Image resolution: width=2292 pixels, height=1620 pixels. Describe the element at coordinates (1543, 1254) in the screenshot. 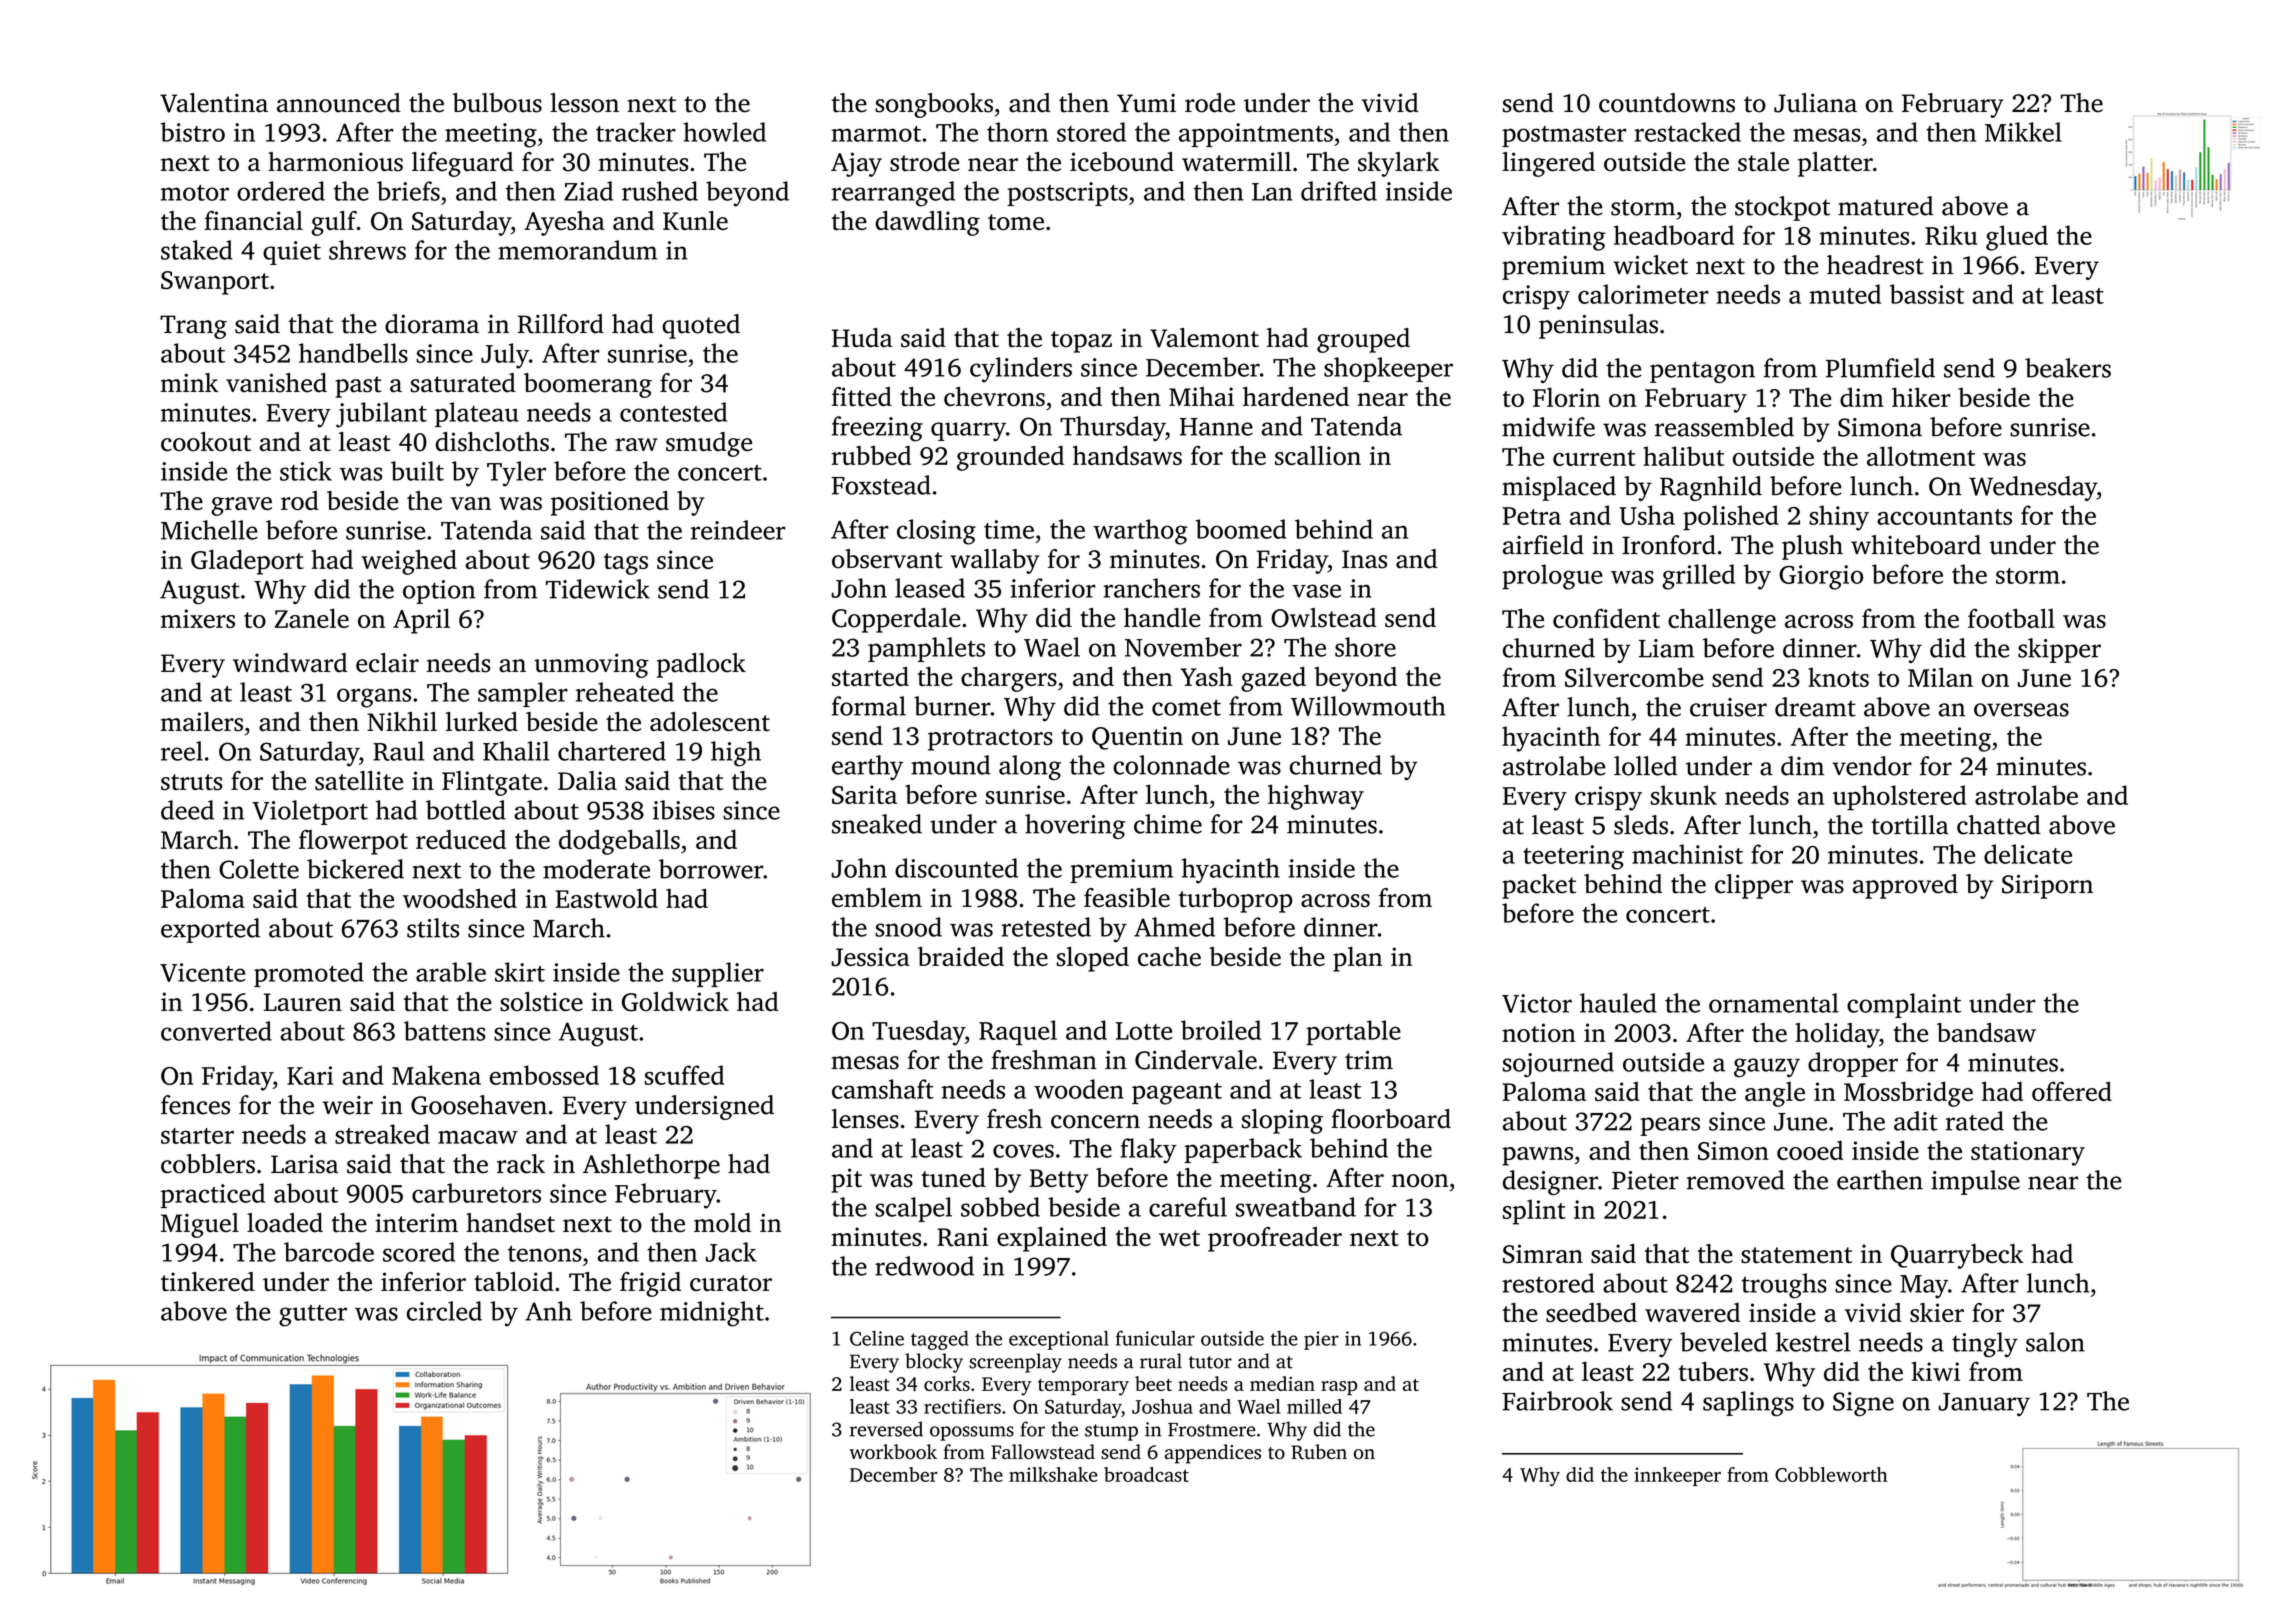

I see `Simran` at that location.
